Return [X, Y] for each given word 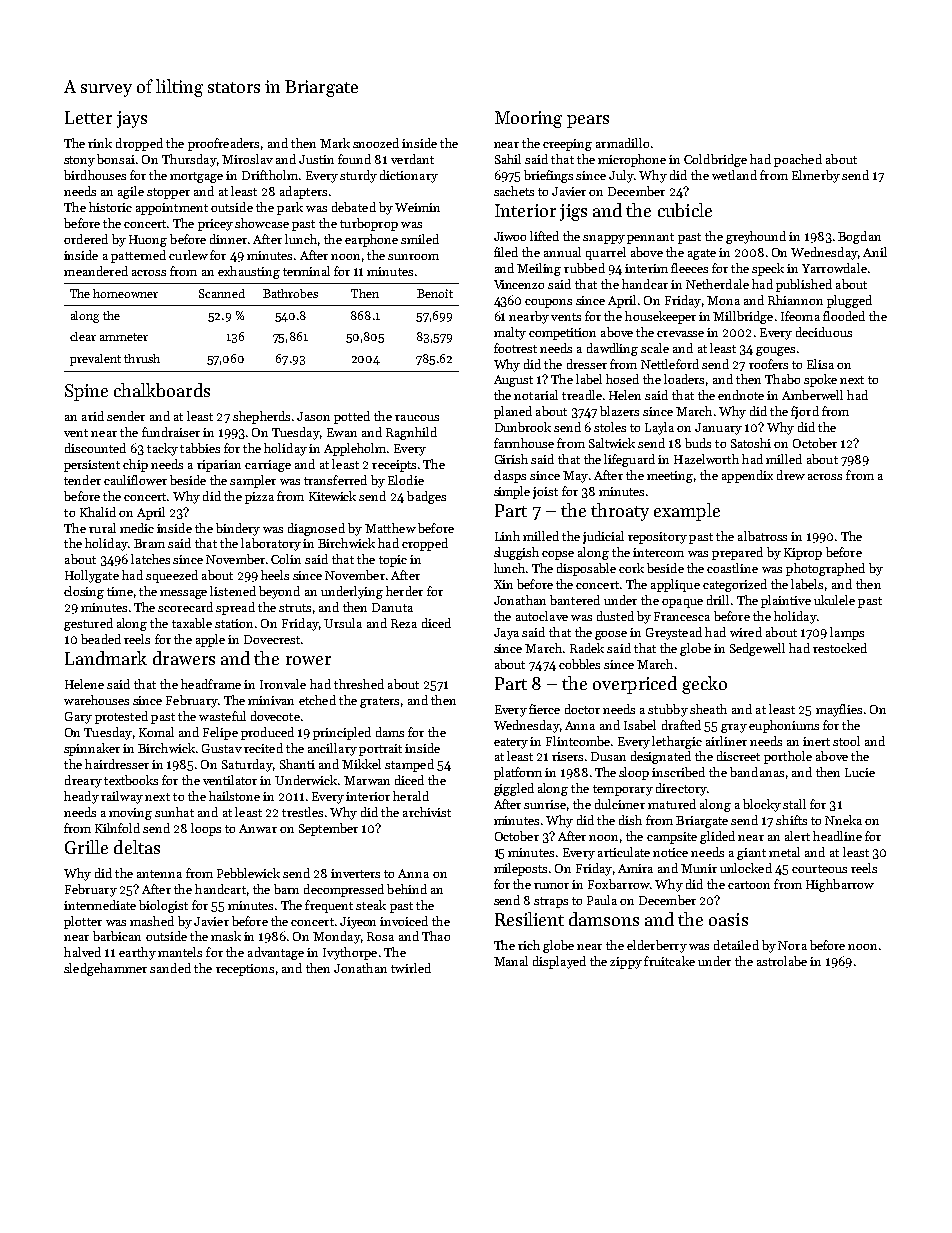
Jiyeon [358, 923]
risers [567, 756]
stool [846, 741]
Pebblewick [248, 873]
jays [132, 119]
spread [235, 608]
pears [588, 121]
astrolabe [782, 961]
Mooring [528, 119]
